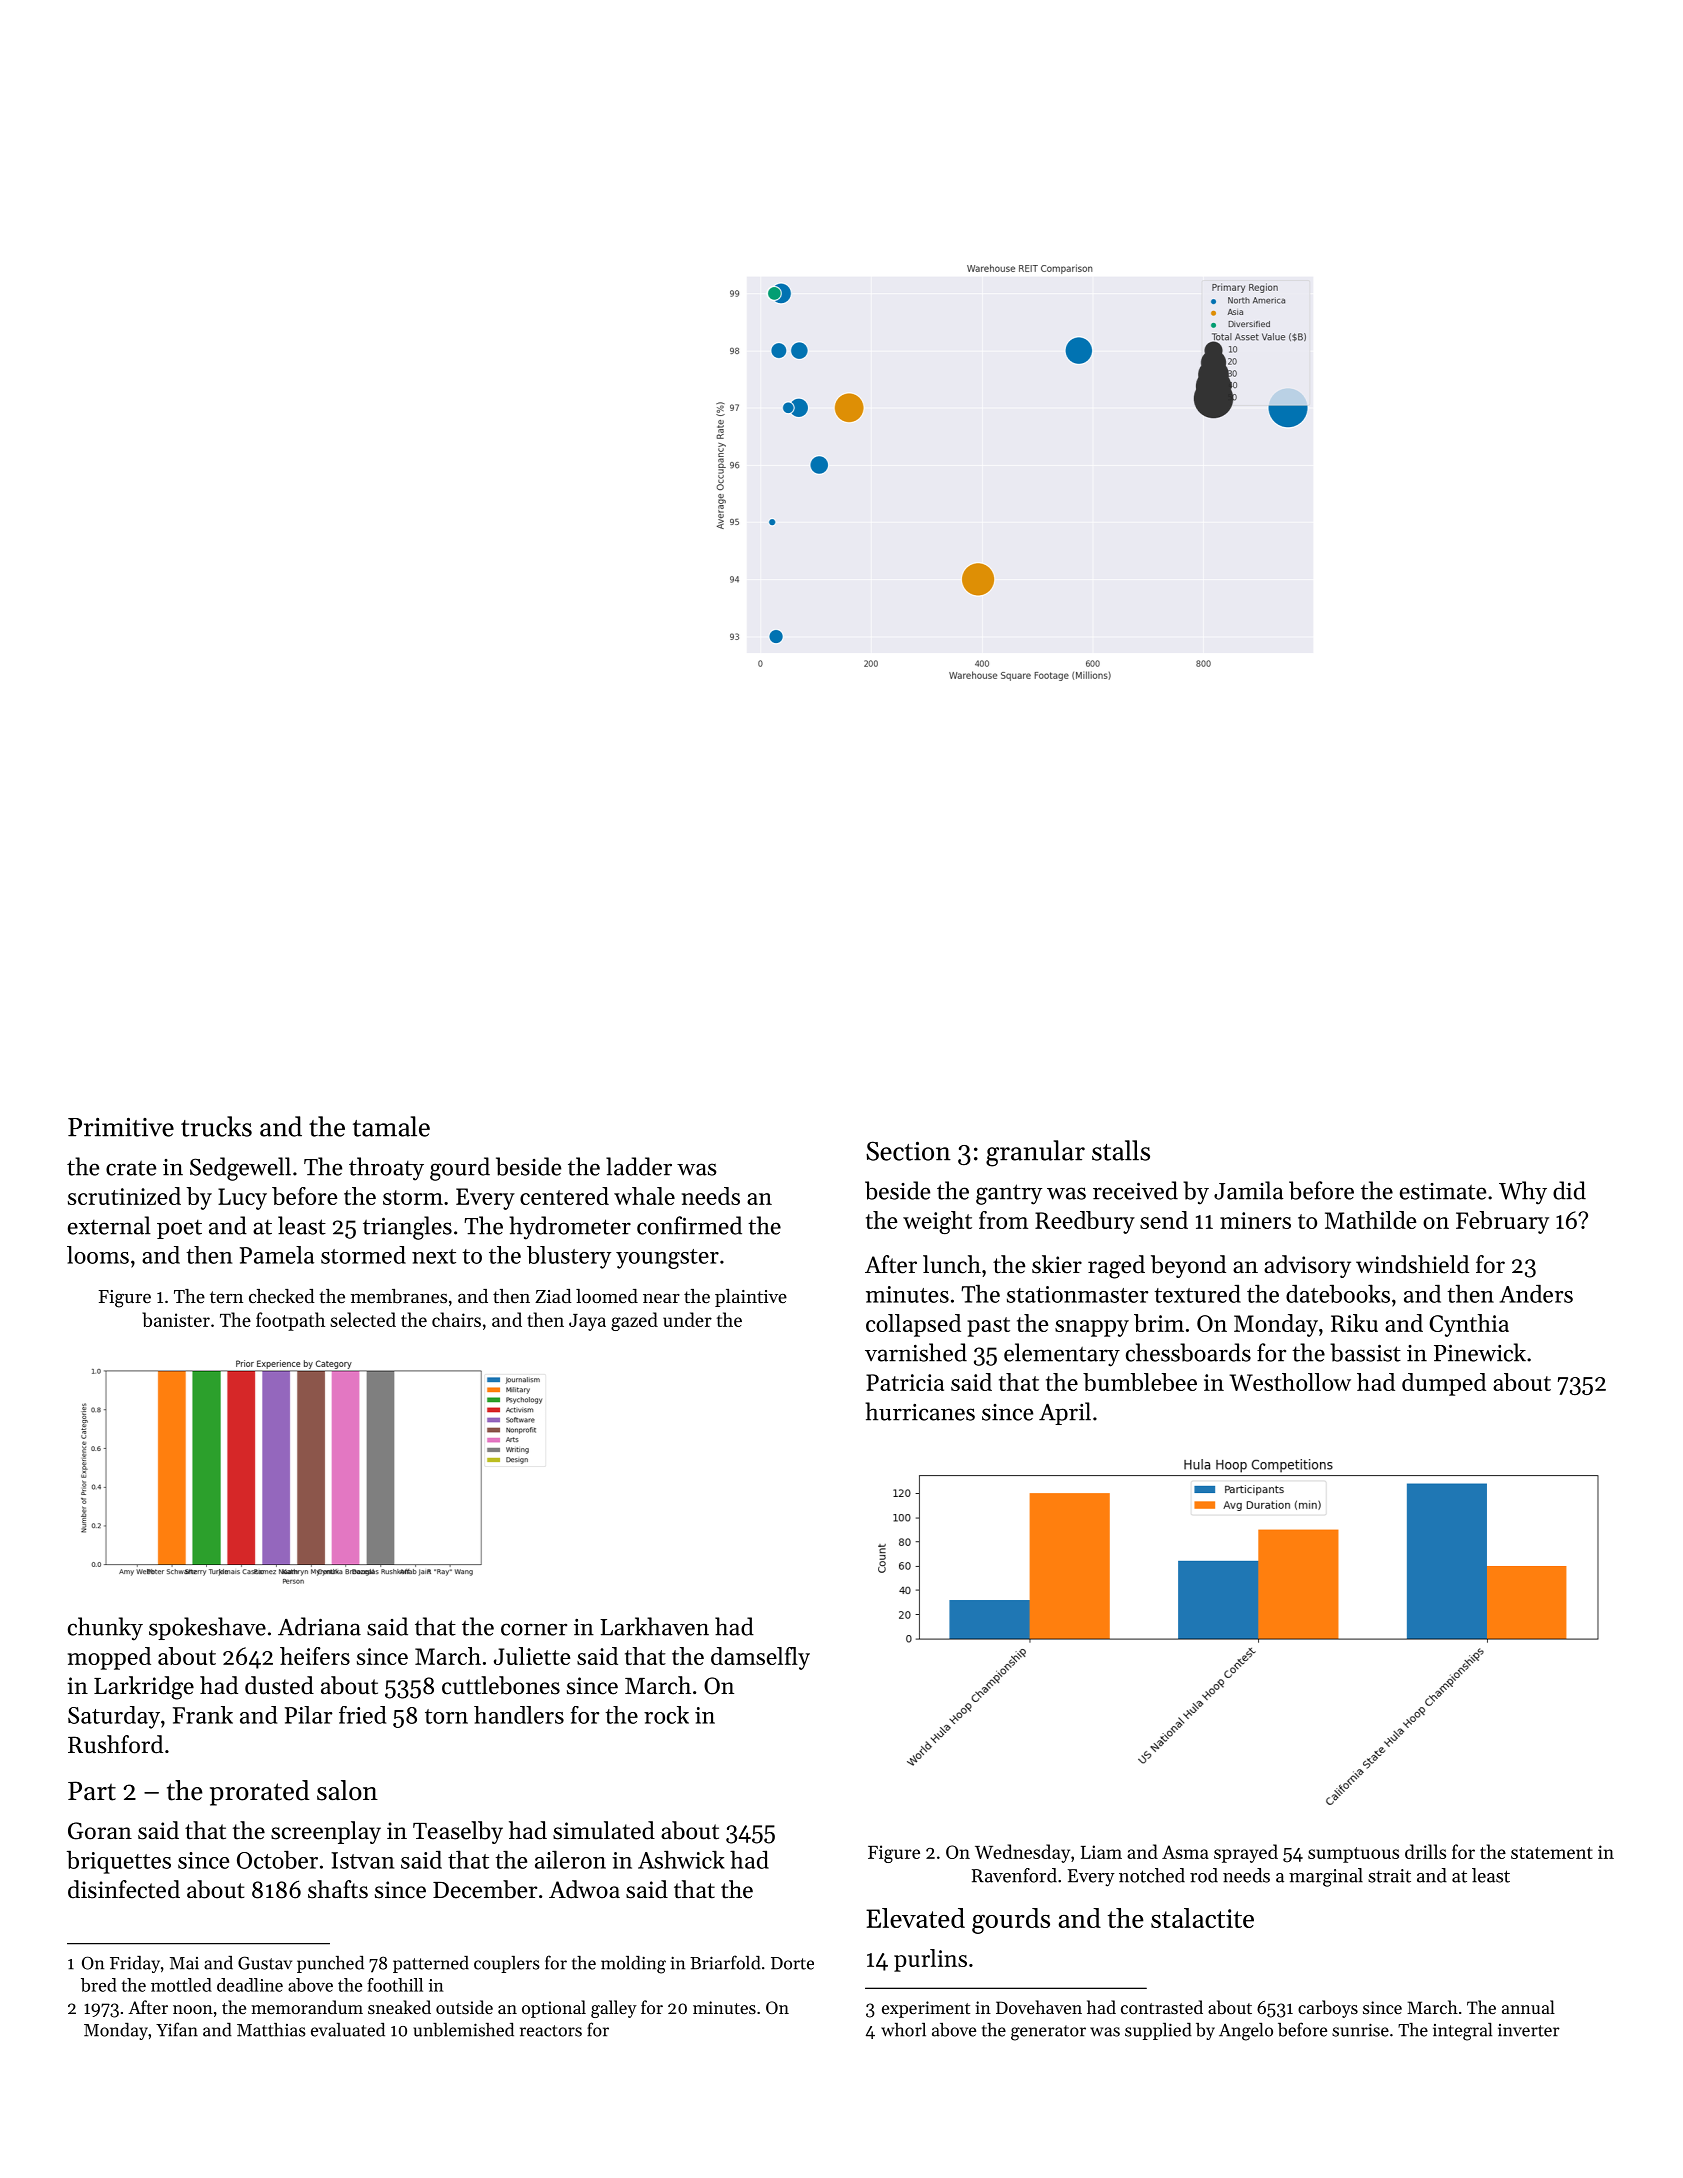 Image resolution: width=1683 pixels, height=2178 pixels. I want to click on shafts, so click(338, 1889).
